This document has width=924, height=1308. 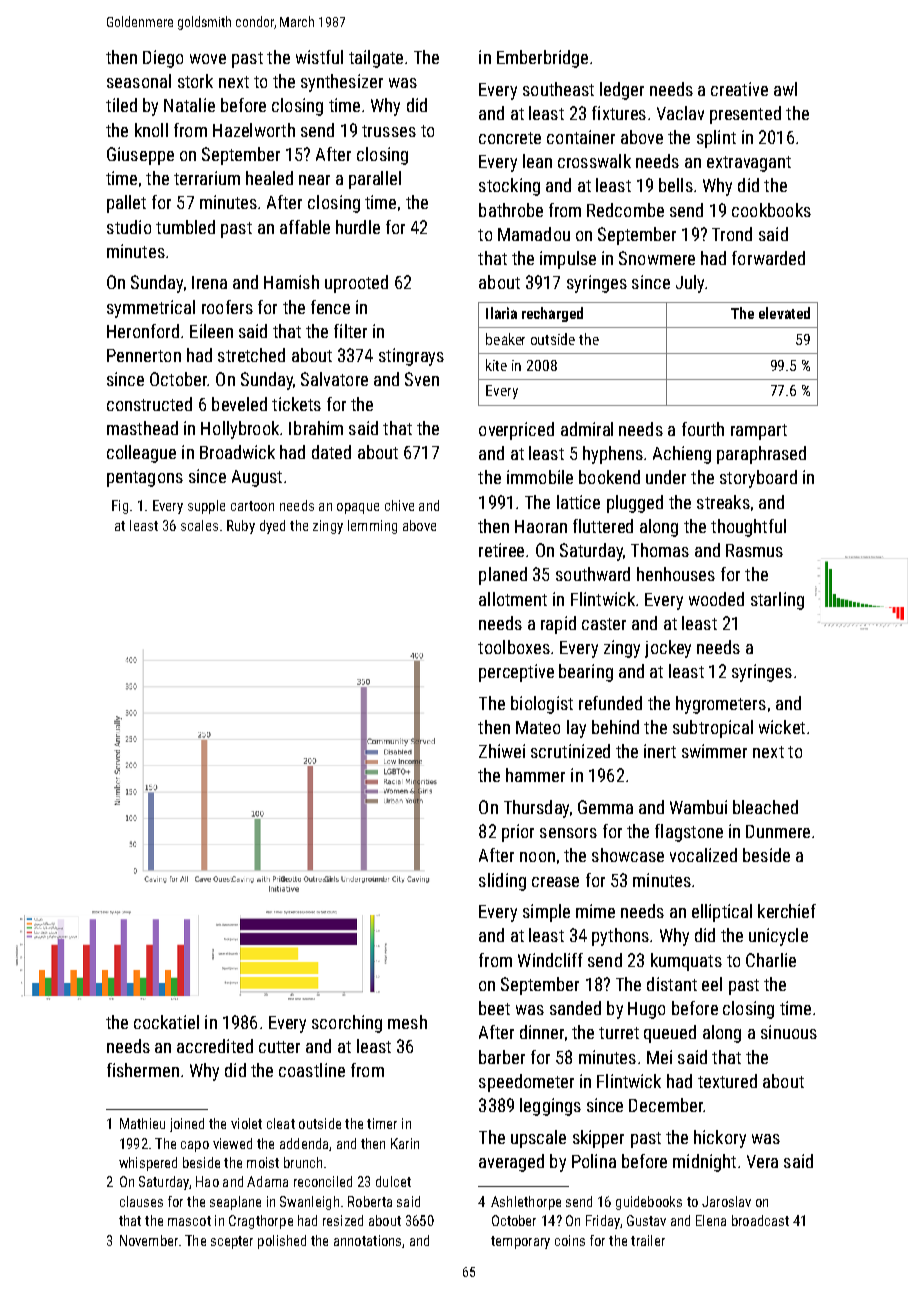 I want to click on kerchief, so click(x=787, y=911).
